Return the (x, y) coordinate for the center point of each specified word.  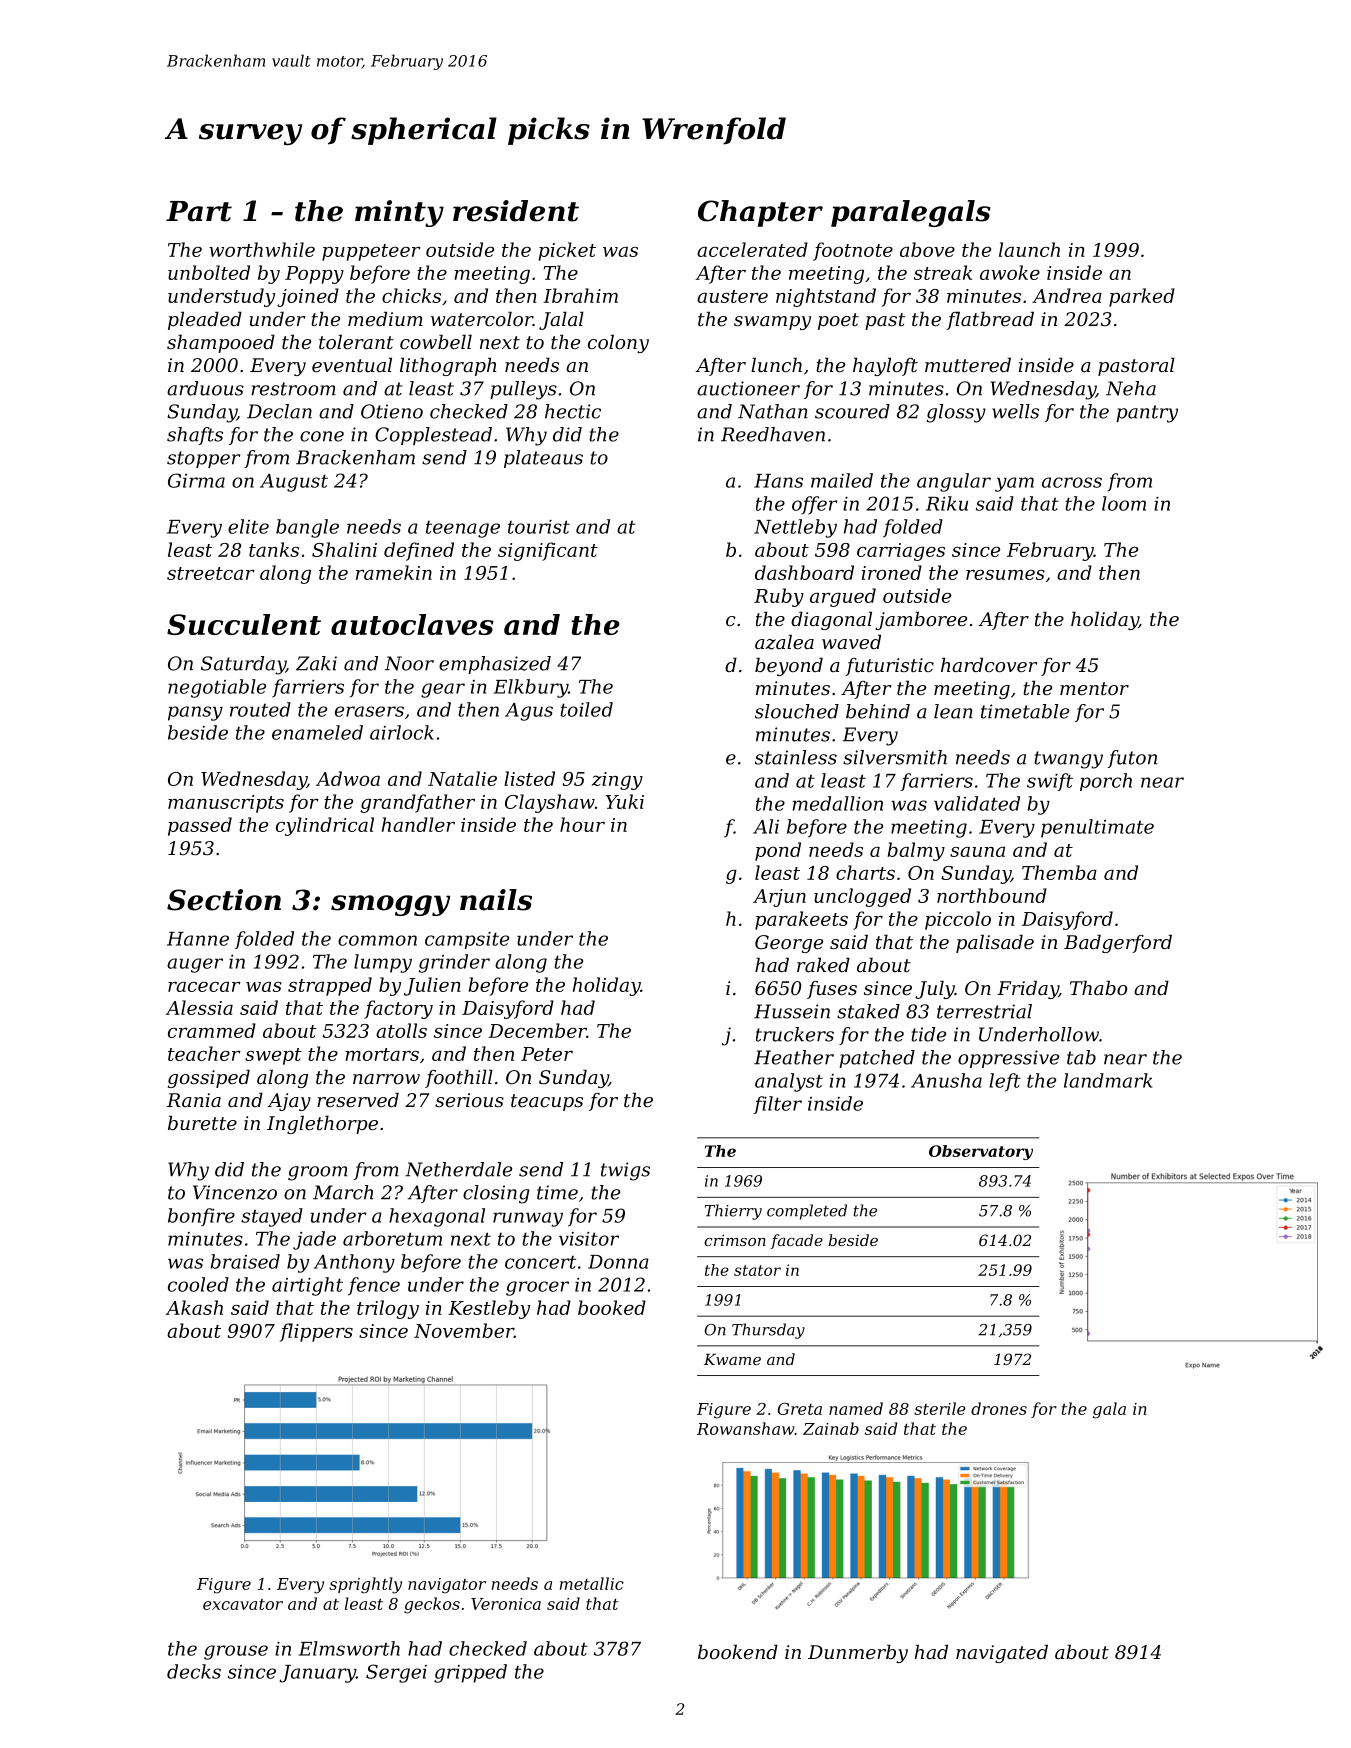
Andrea (1067, 295)
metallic (592, 1583)
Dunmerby (858, 1653)
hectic (573, 411)
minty (399, 213)
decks (194, 1671)
